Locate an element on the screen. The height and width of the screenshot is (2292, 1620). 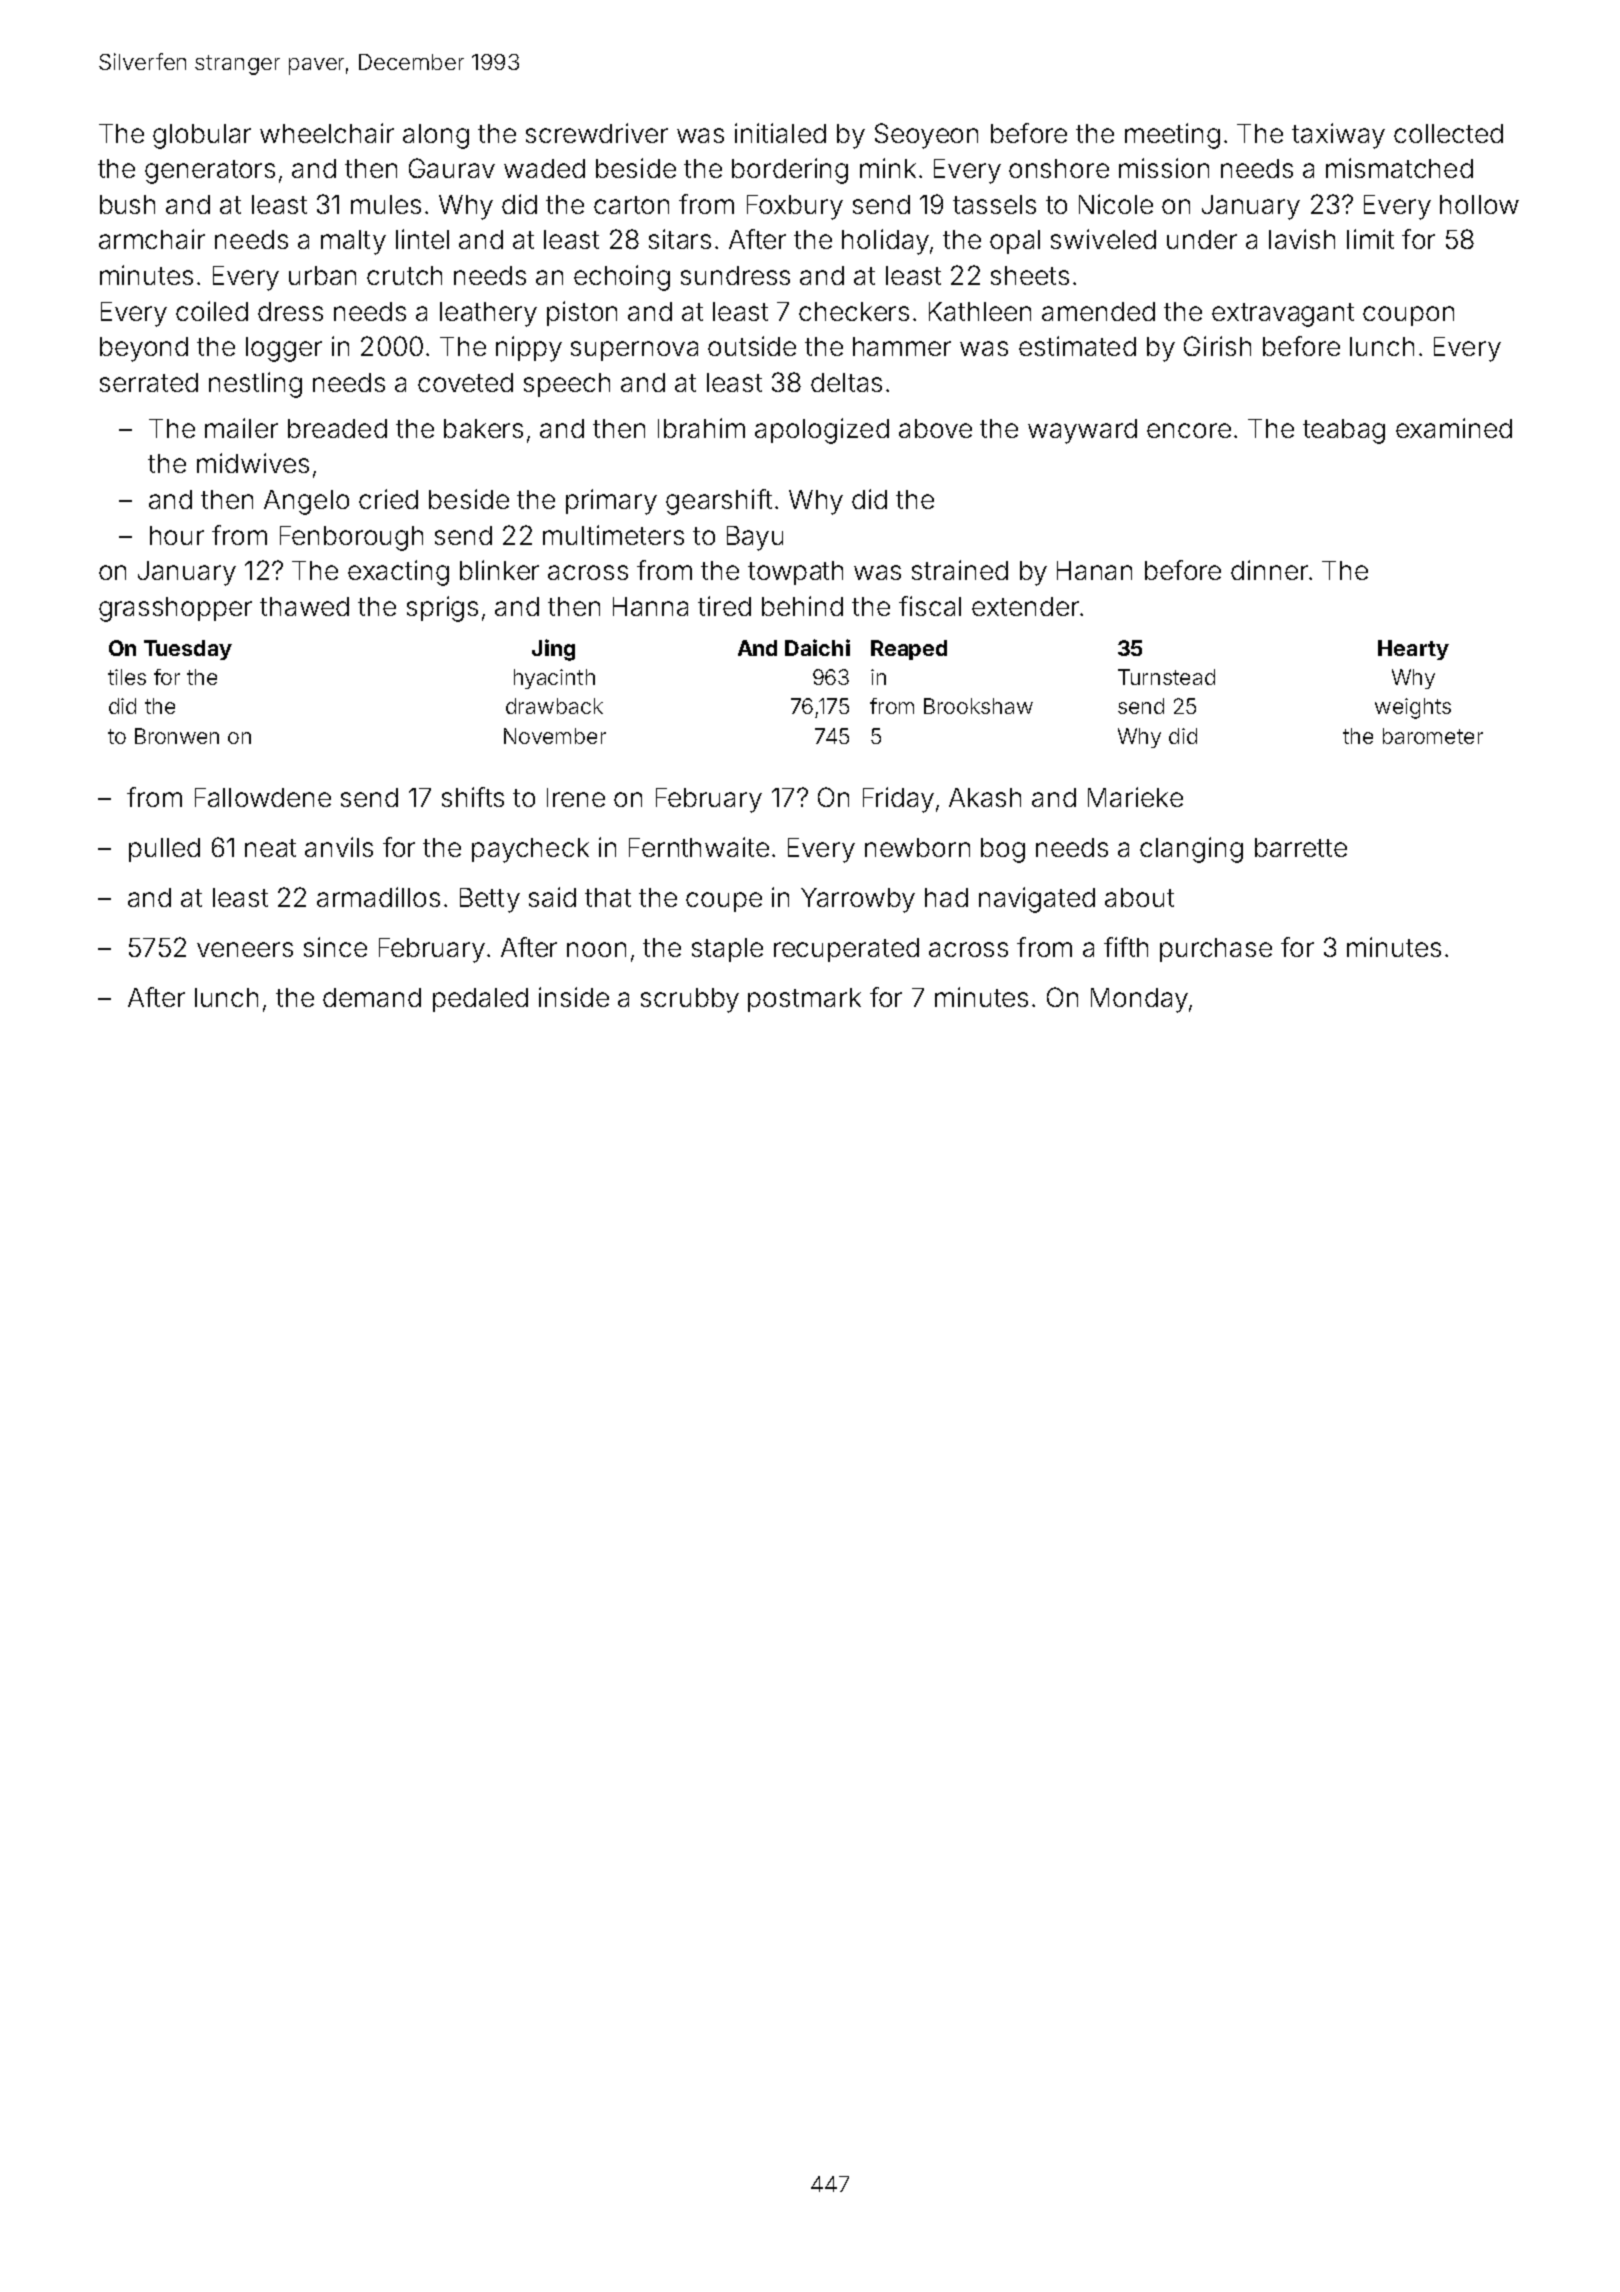
coupe is located at coordinates (724, 902).
